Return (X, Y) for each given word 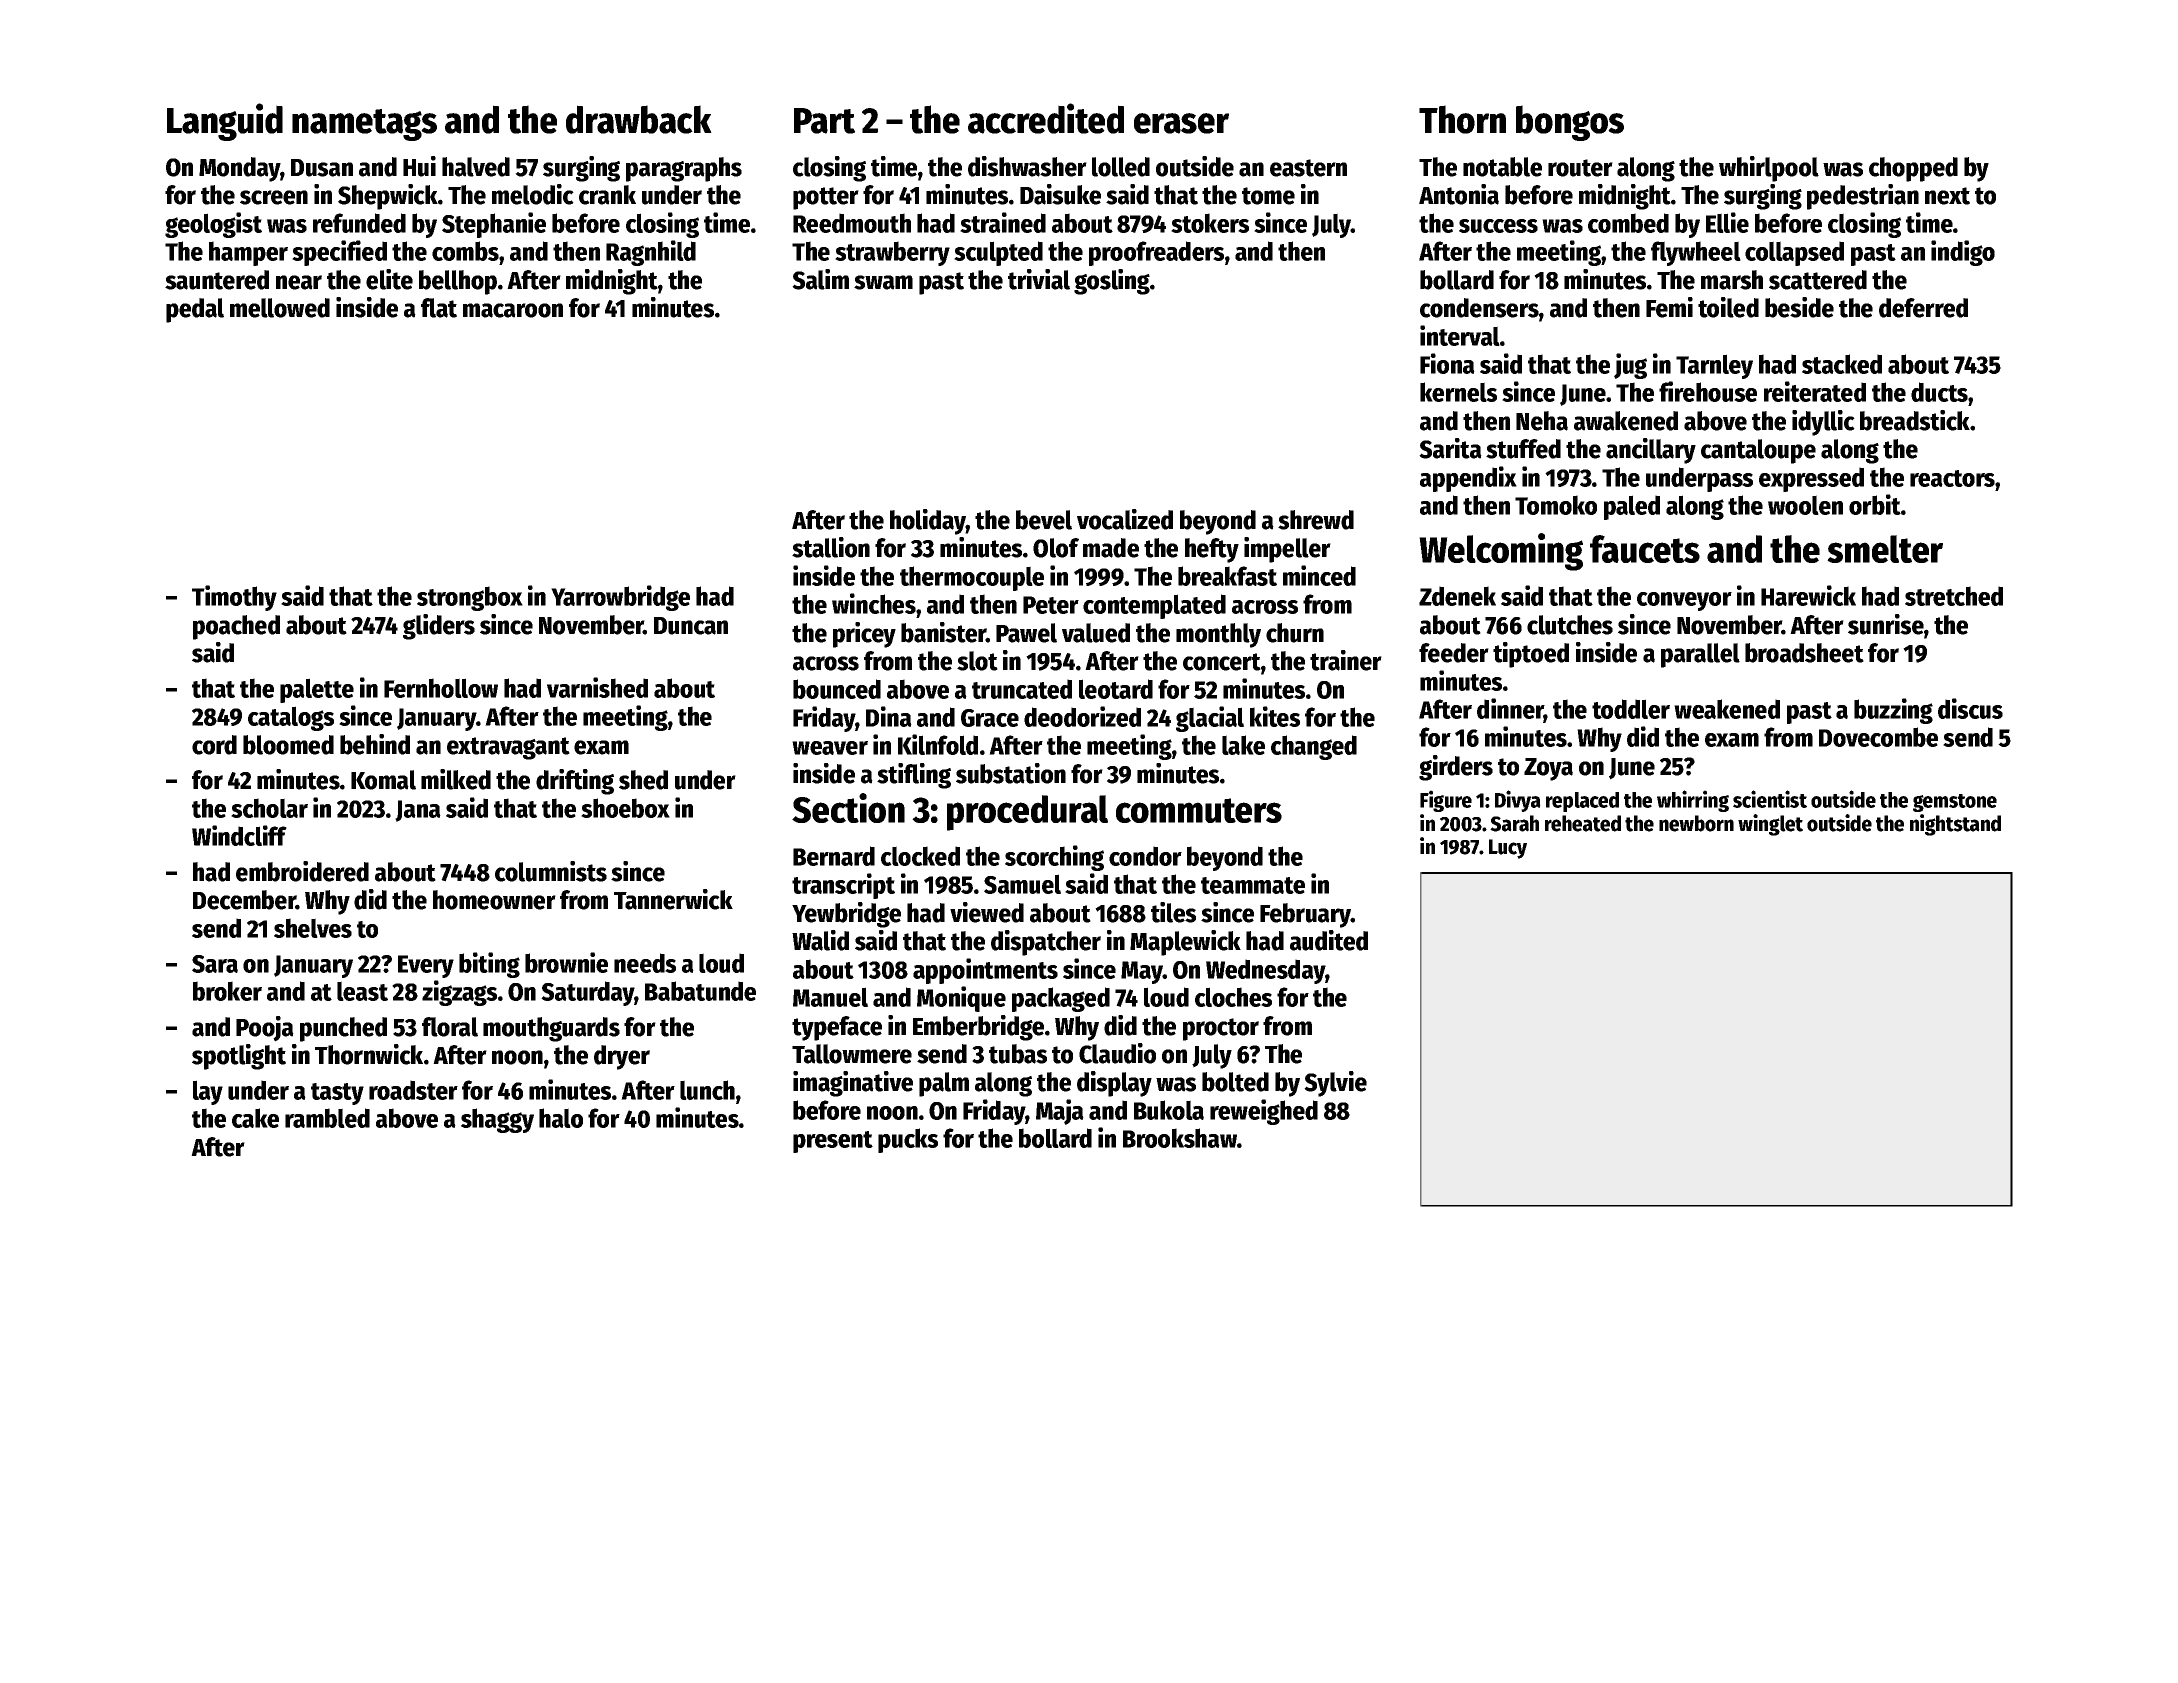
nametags (364, 125)
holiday (928, 522)
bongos (1570, 123)
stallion (831, 547)
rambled (327, 1118)
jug (1630, 366)
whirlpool (1769, 169)
